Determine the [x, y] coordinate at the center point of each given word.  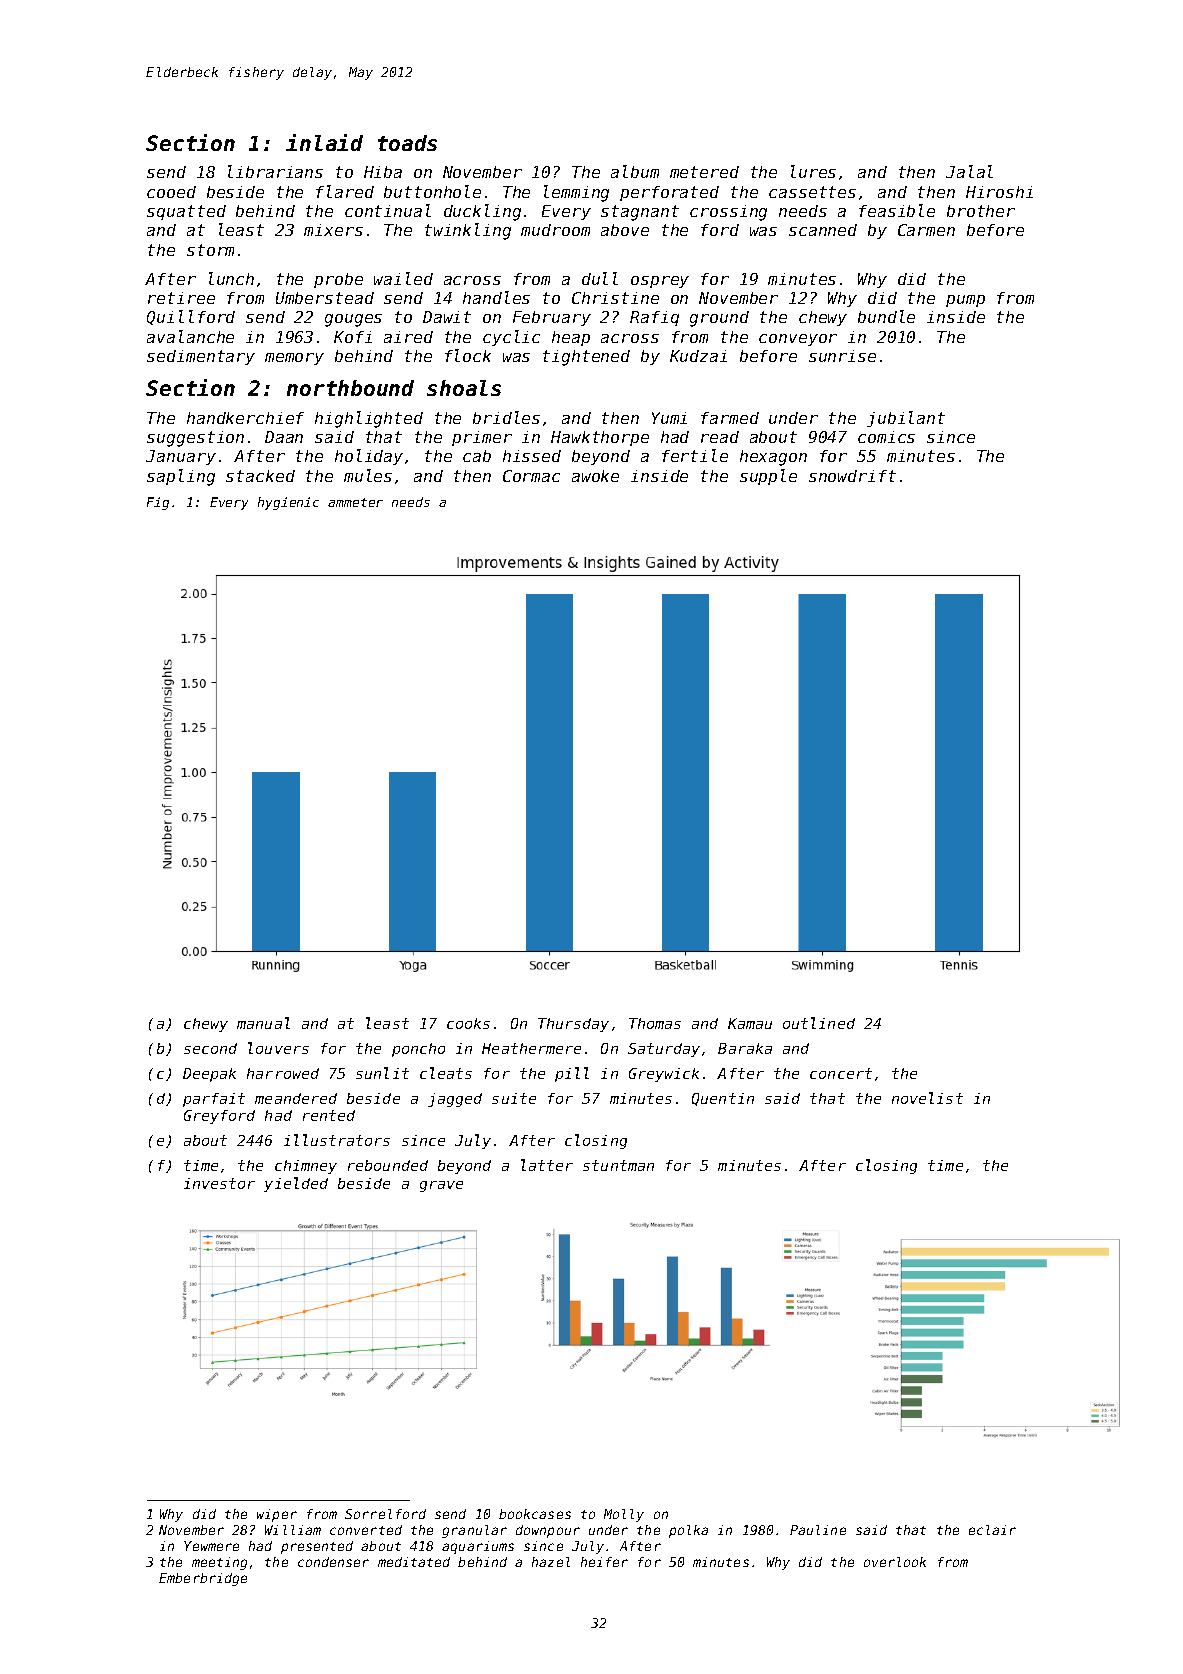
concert [841, 1073]
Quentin [723, 1099]
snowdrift [852, 476]
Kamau [750, 1023]
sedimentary [201, 357]
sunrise [842, 356]
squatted [186, 212]
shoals [464, 388]
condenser [333, 1562]
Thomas [655, 1023]
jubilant [906, 419]
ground [719, 319]
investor [219, 1183]
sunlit [382, 1073]
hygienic [288, 503]
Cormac [531, 476]
